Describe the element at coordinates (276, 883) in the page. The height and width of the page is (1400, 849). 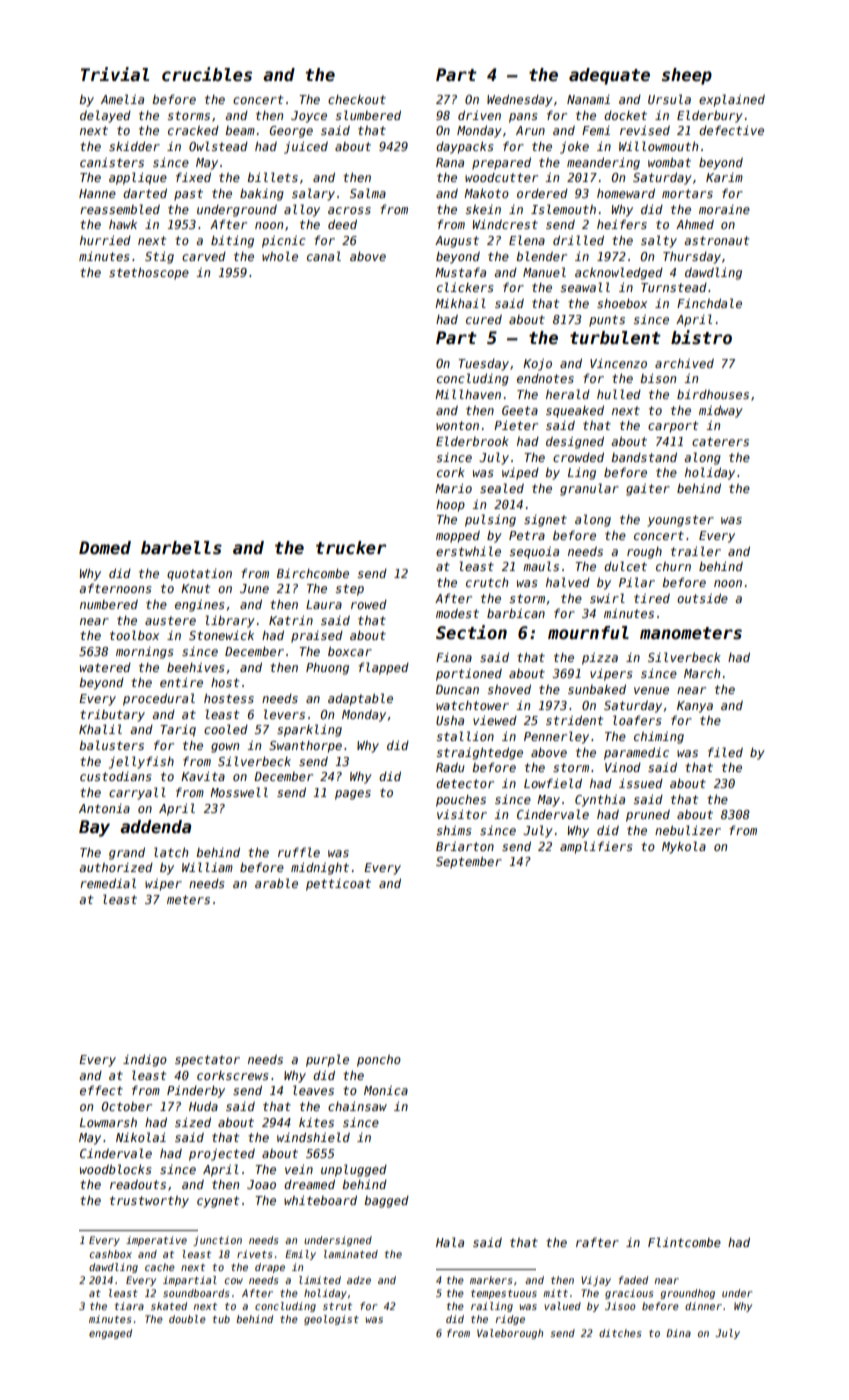
I see `arable` at that location.
